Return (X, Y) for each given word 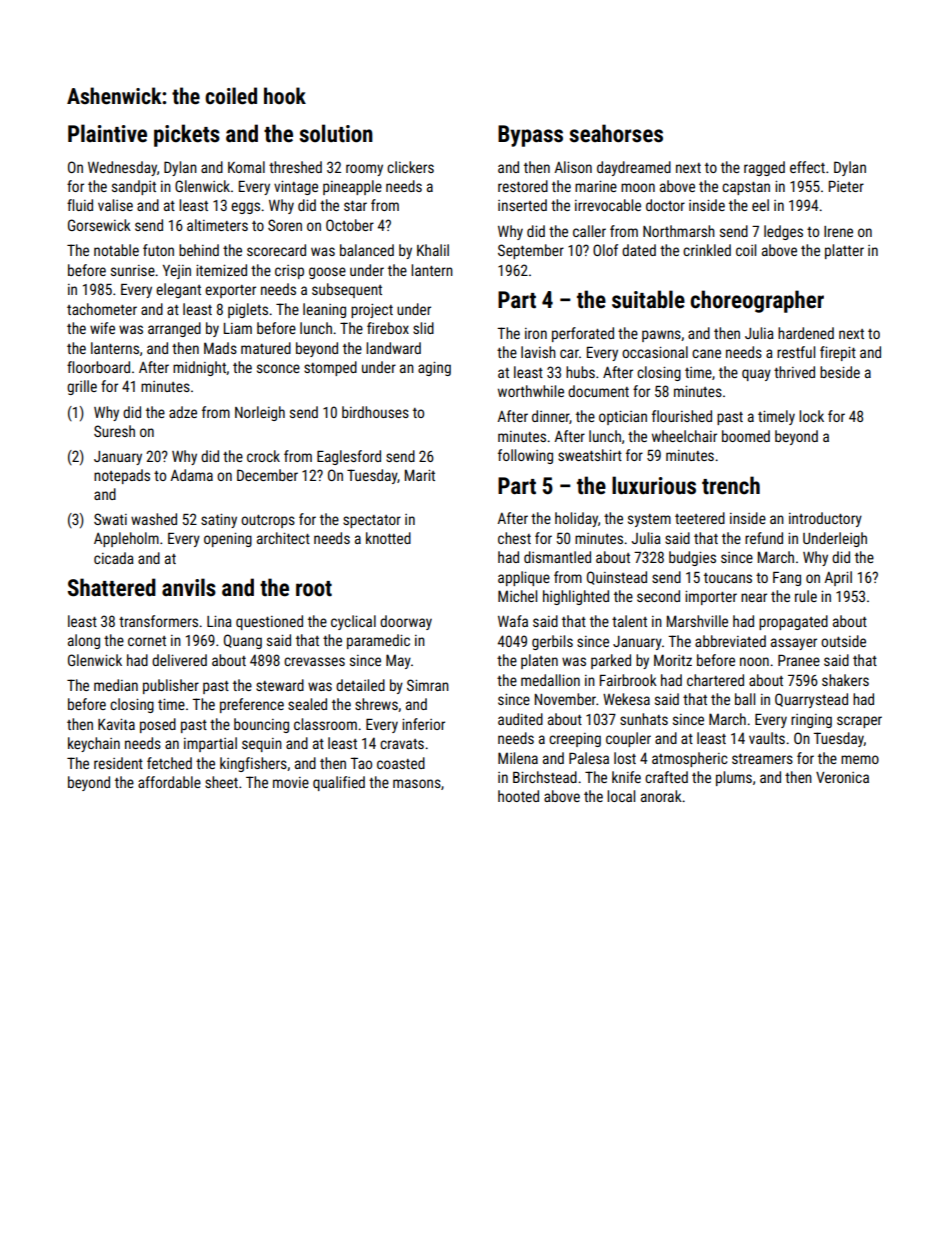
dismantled (557, 557)
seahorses (616, 133)
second (658, 596)
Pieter (846, 186)
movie (291, 782)
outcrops (268, 521)
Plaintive (107, 133)
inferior (423, 724)
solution (336, 133)
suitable (648, 299)
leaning (324, 310)
